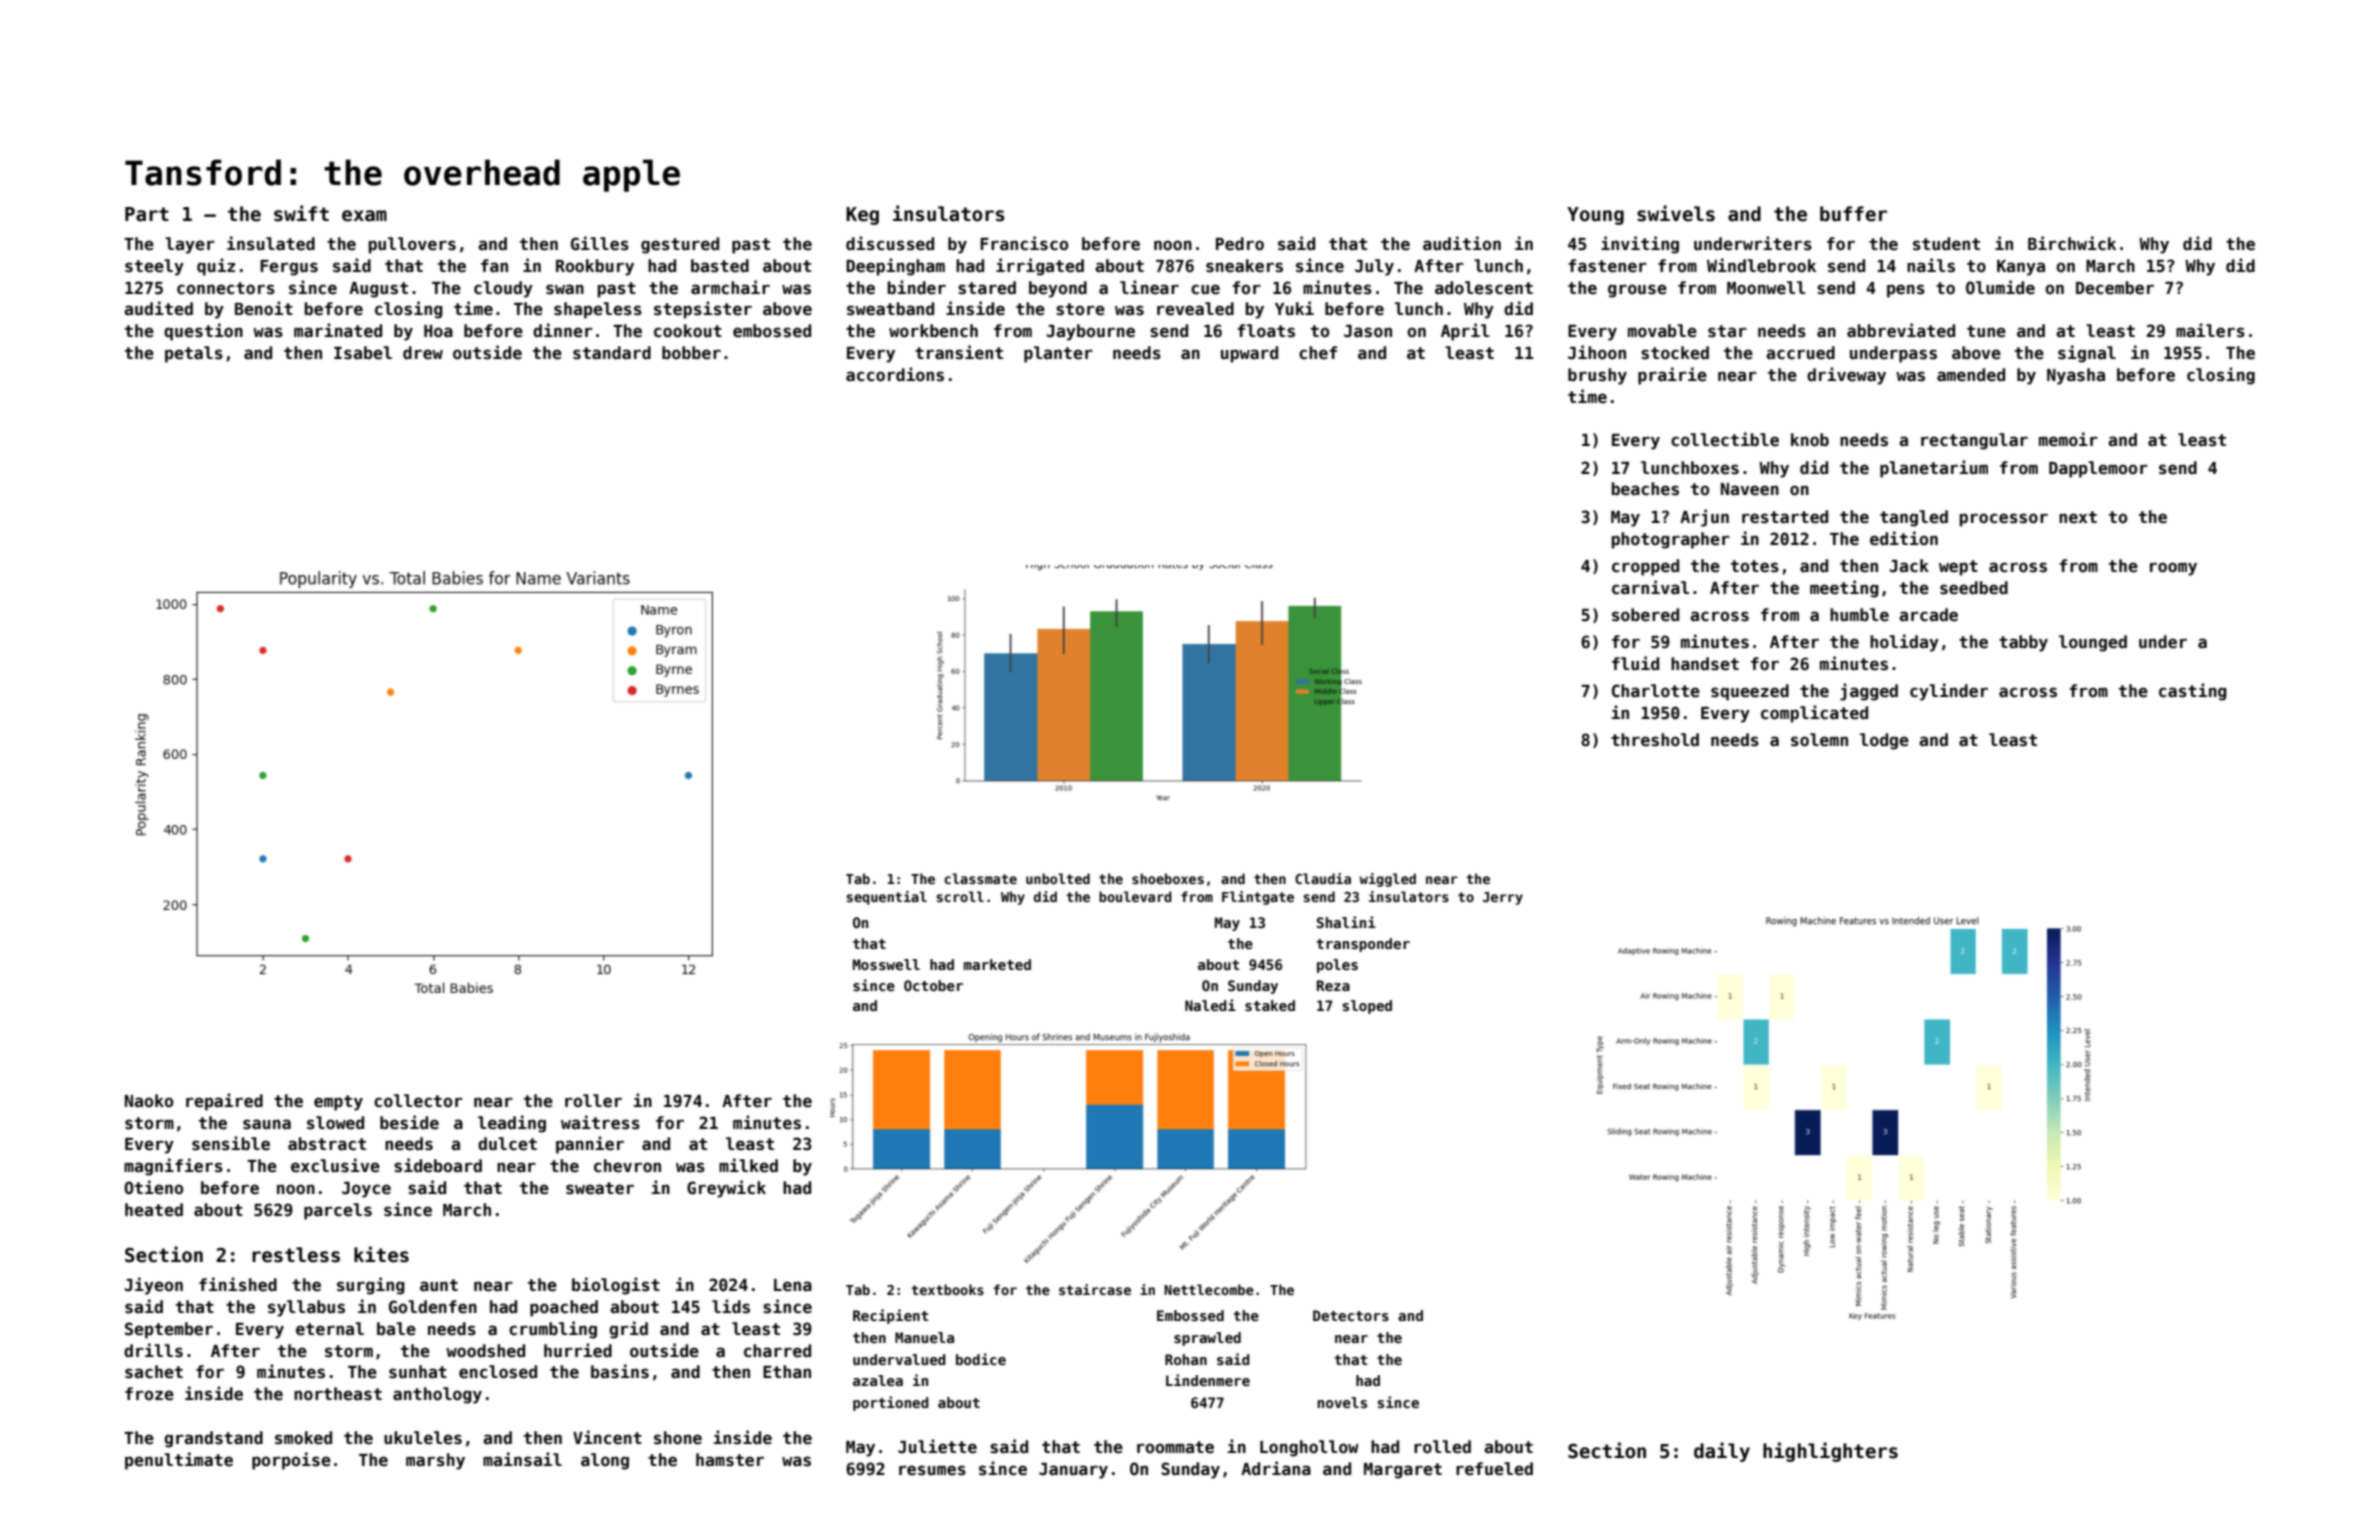  What do you see at coordinates (301, 213) in the document?
I see `swift` at bounding box center [301, 213].
